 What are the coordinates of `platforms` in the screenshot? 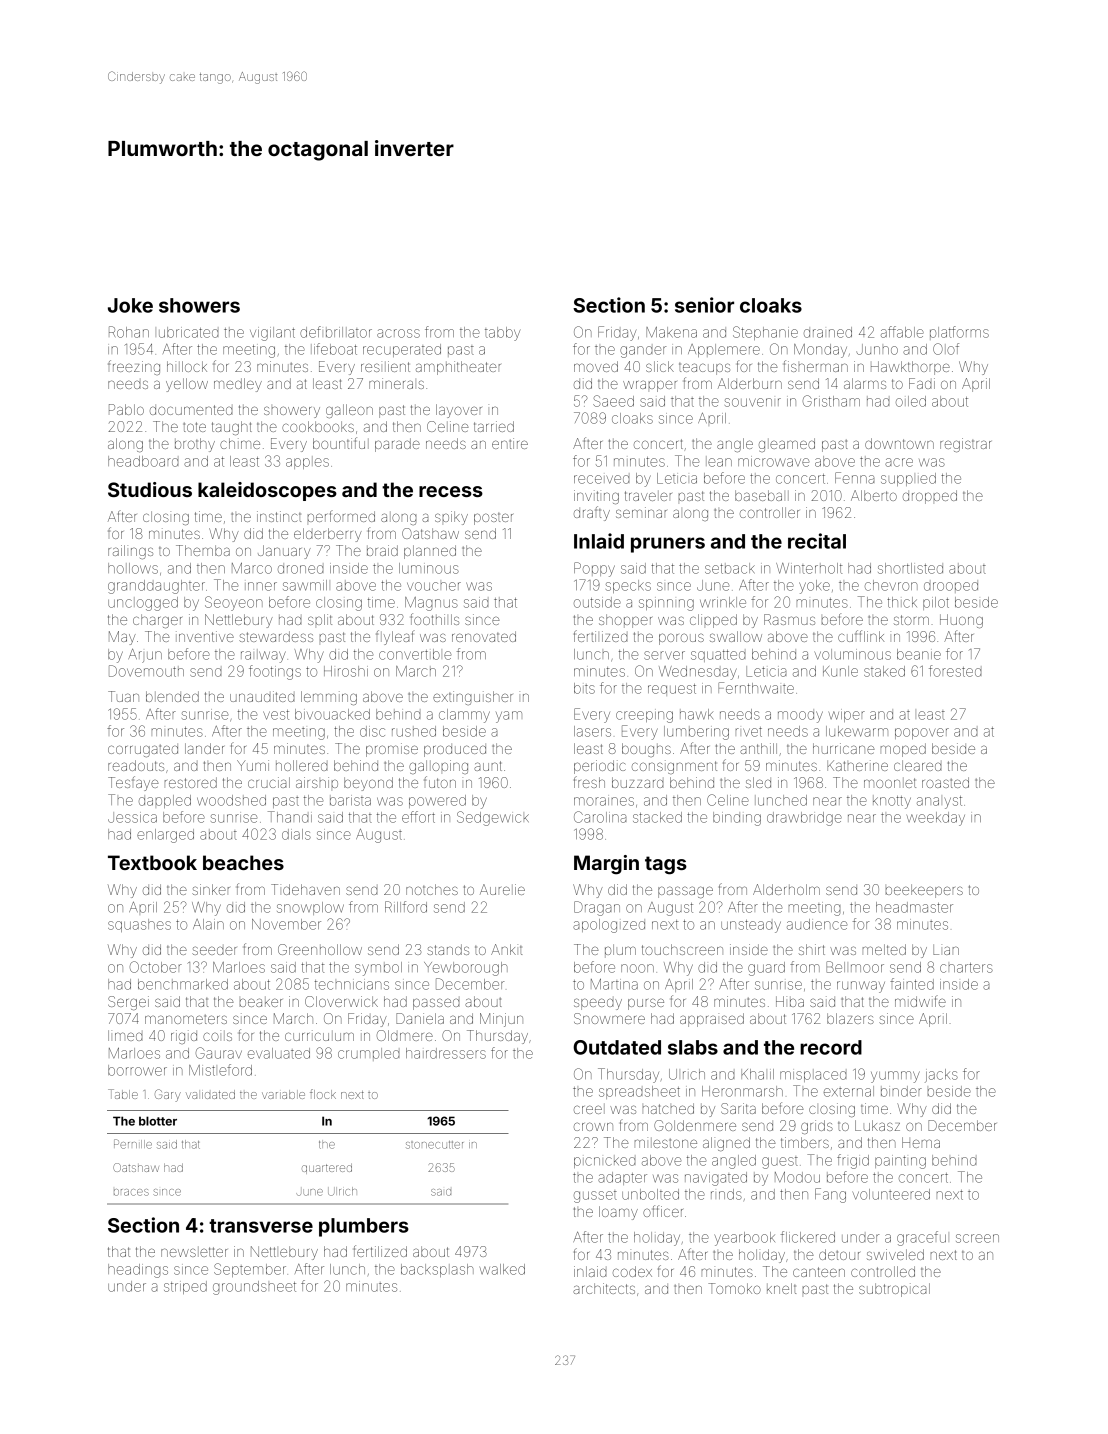 It's located at (959, 333).
